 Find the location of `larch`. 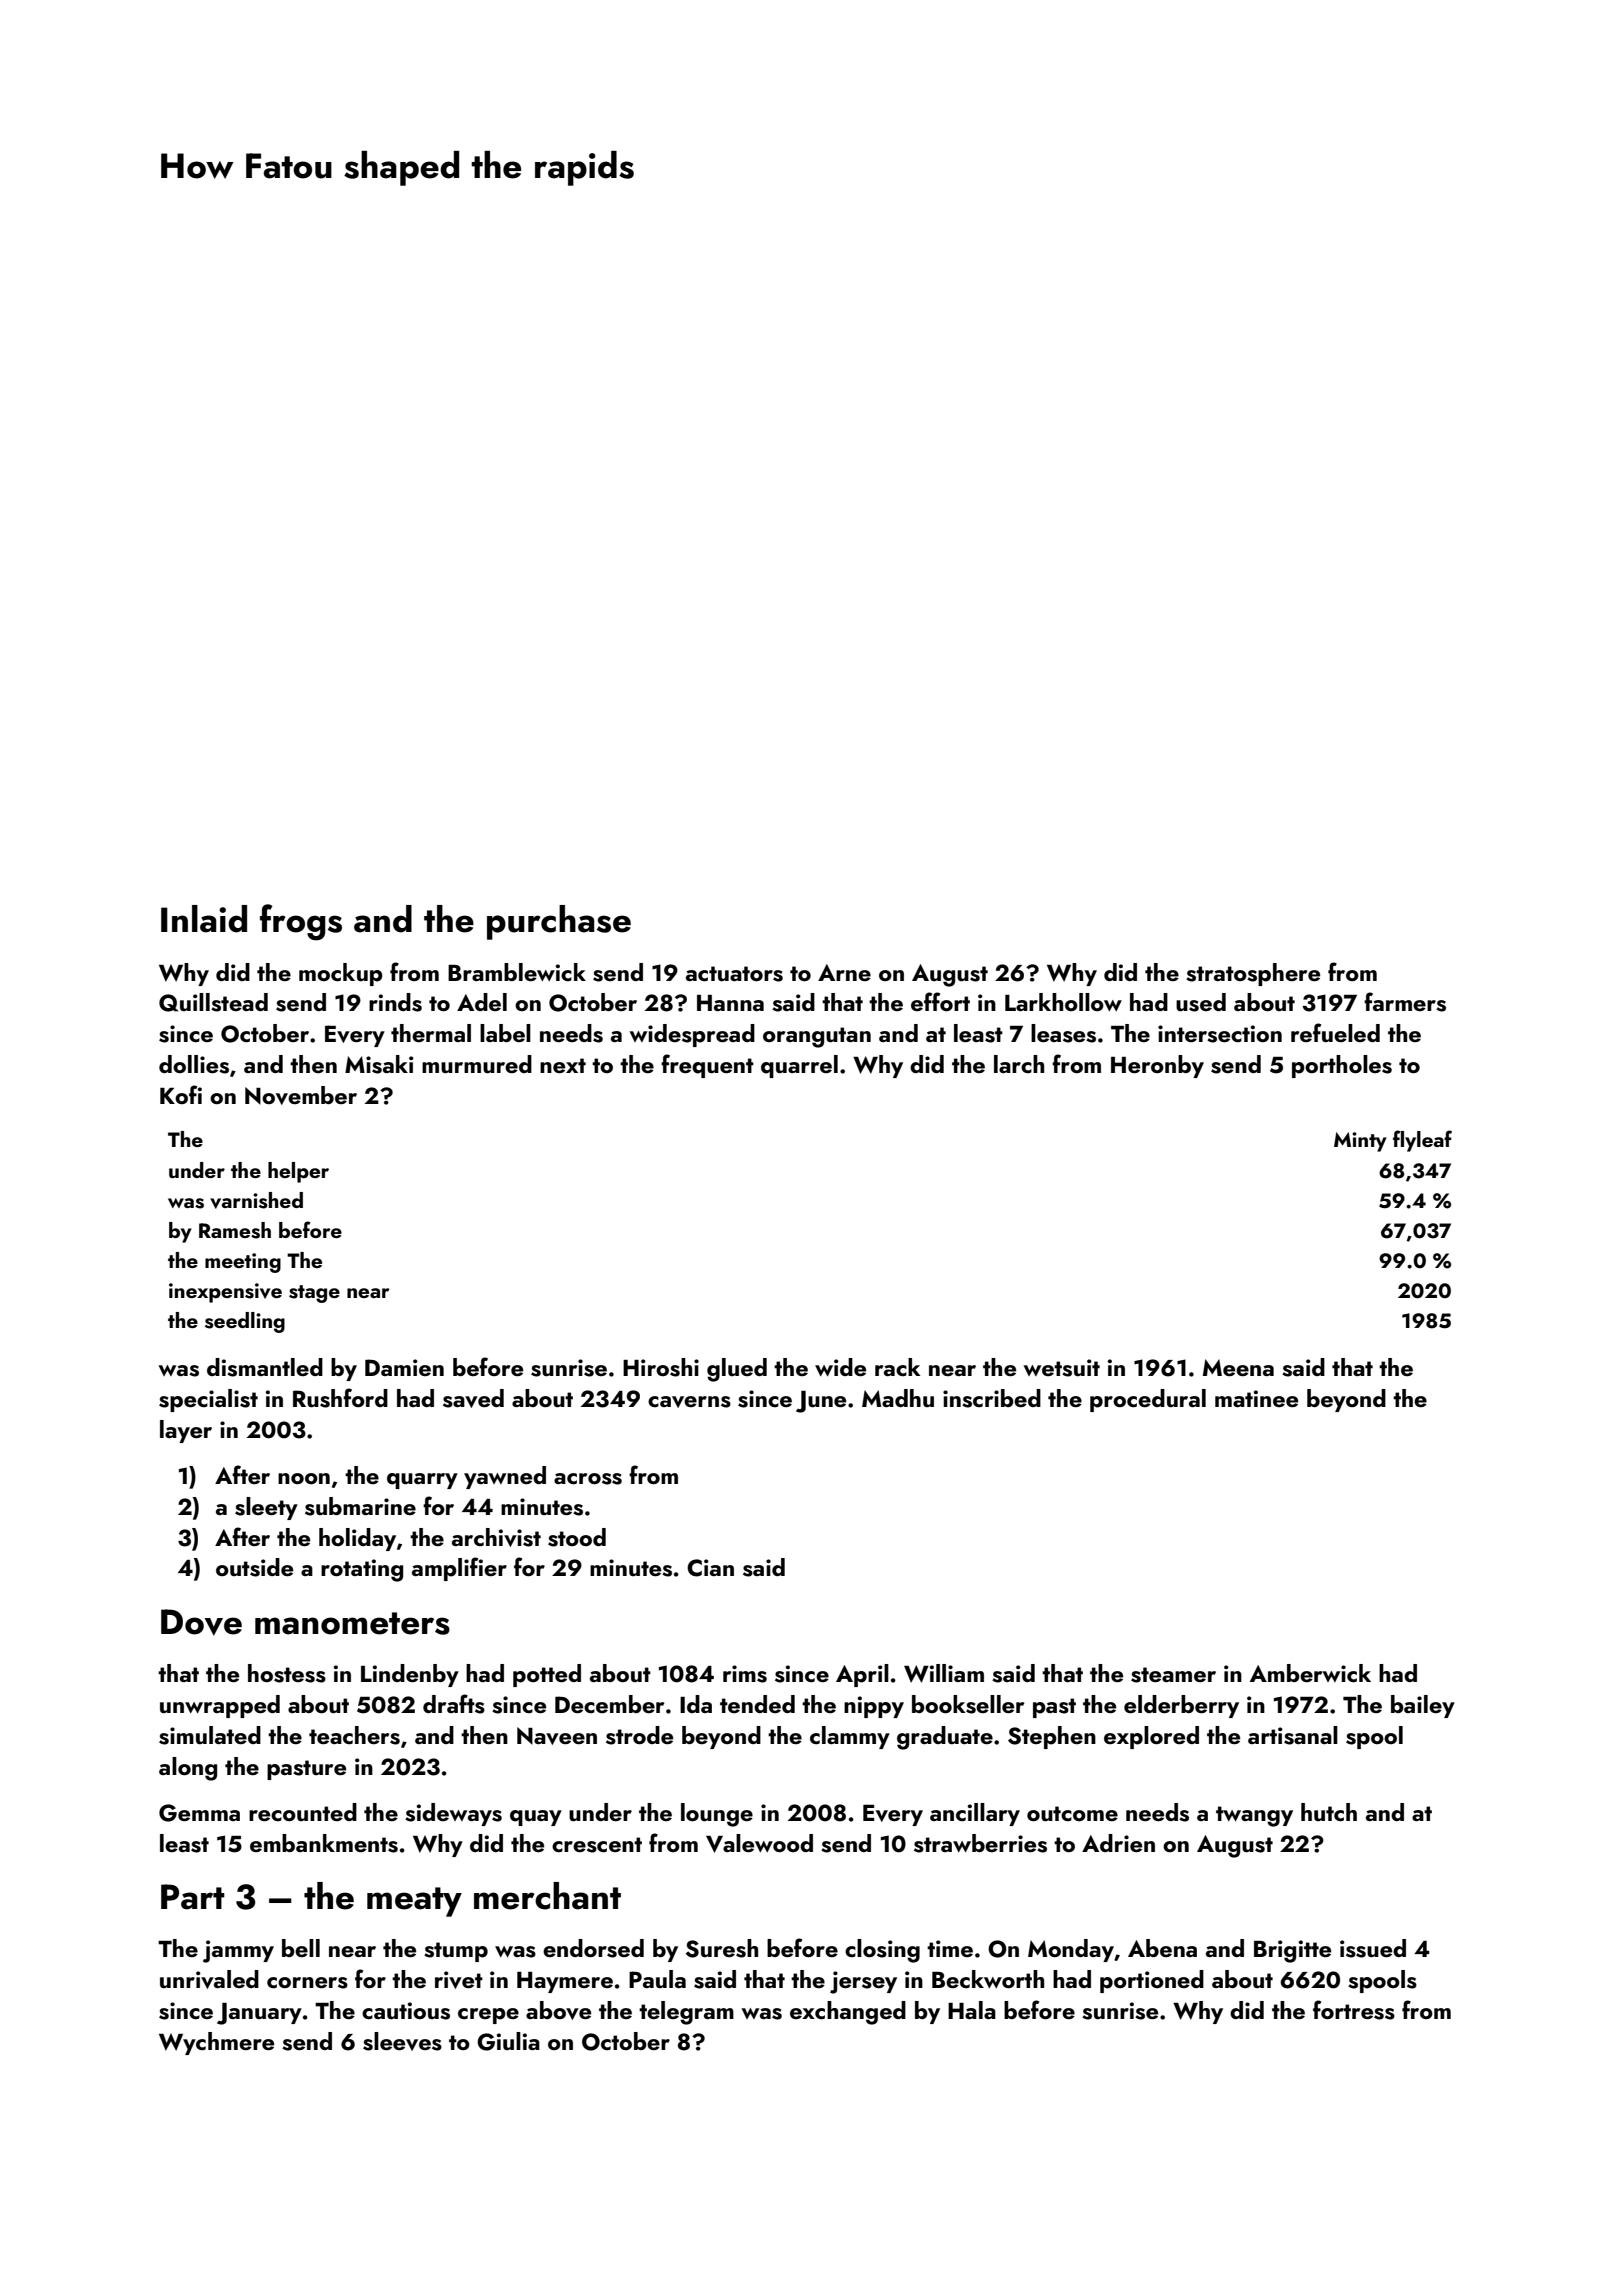

larch is located at coordinates (1019, 1064).
